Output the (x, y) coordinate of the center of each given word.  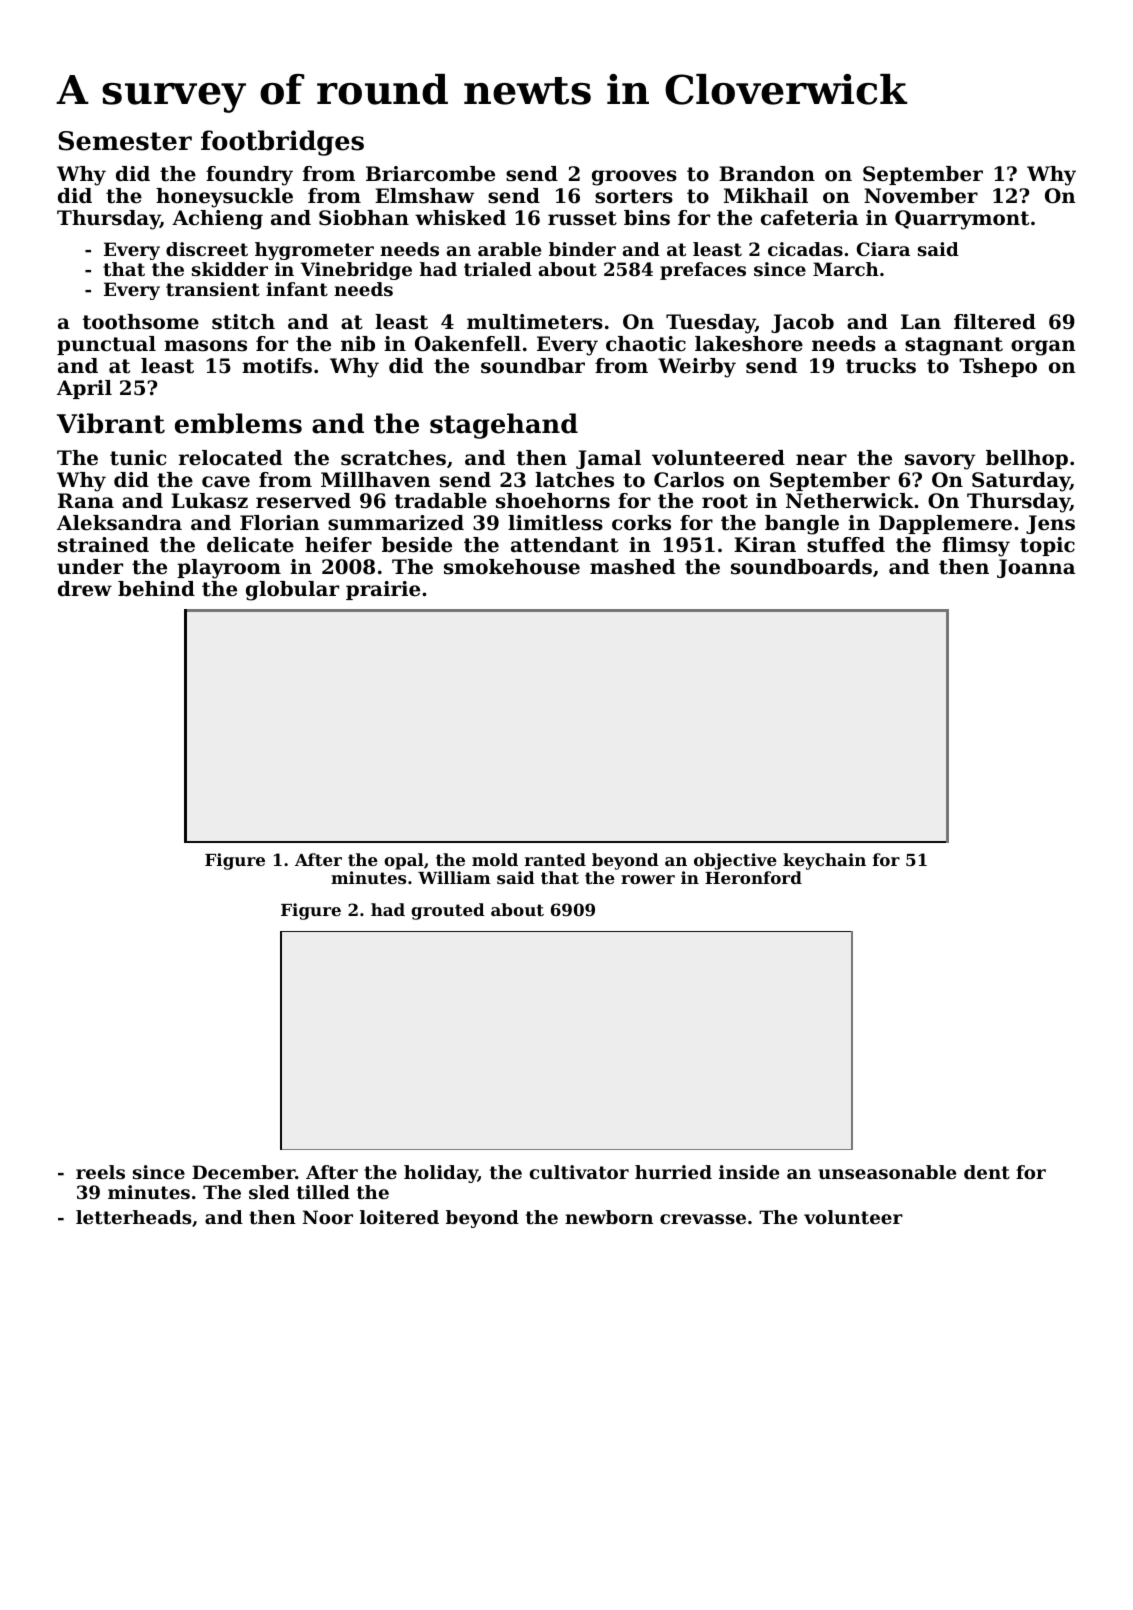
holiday (441, 1174)
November (921, 196)
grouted (448, 911)
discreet (207, 249)
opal (404, 861)
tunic (138, 458)
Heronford (753, 877)
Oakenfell (468, 344)
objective (735, 861)
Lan (921, 321)
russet (582, 218)
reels (100, 1172)
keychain (824, 861)
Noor (328, 1217)
